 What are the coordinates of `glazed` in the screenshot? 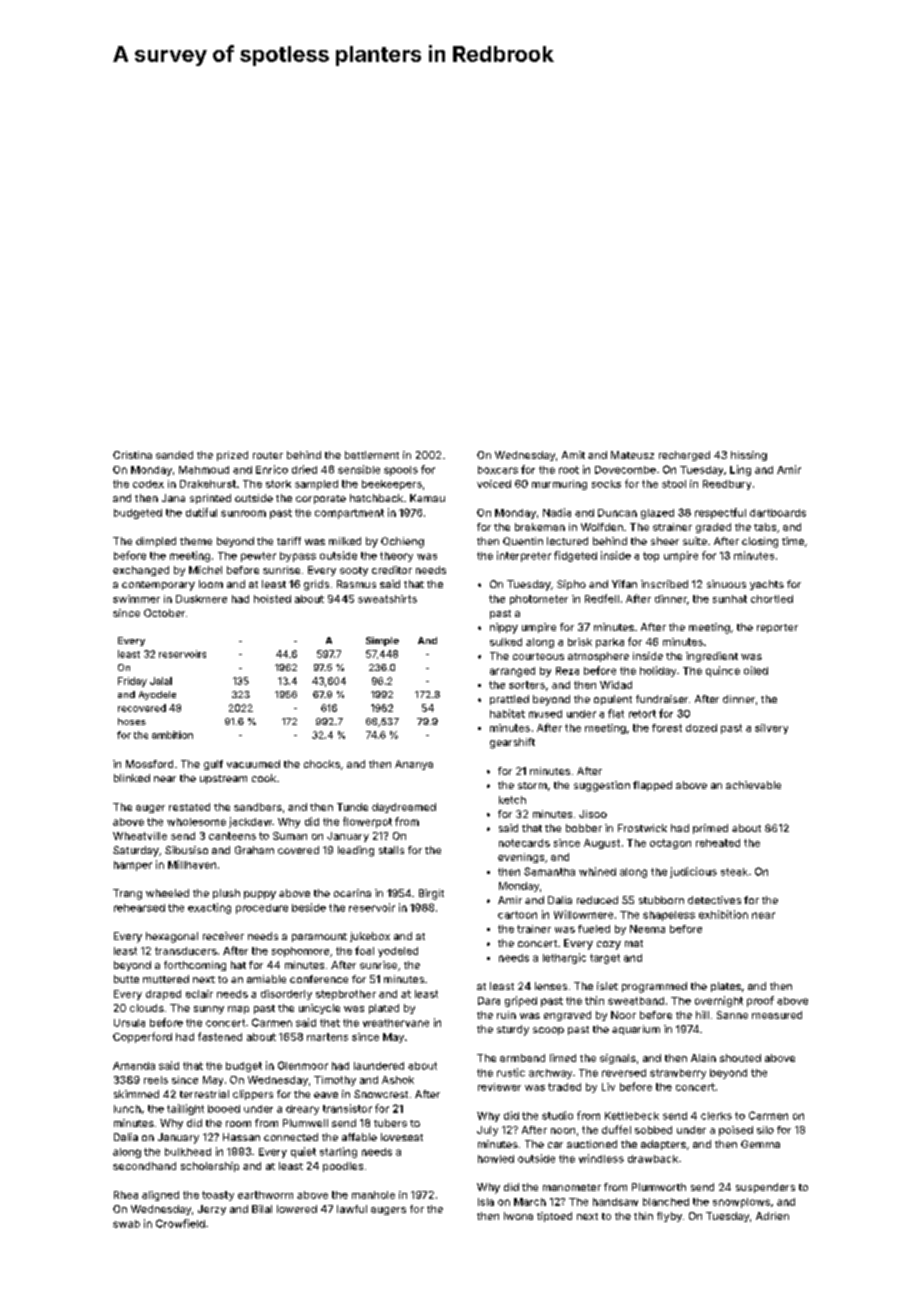 It's located at (657, 514).
